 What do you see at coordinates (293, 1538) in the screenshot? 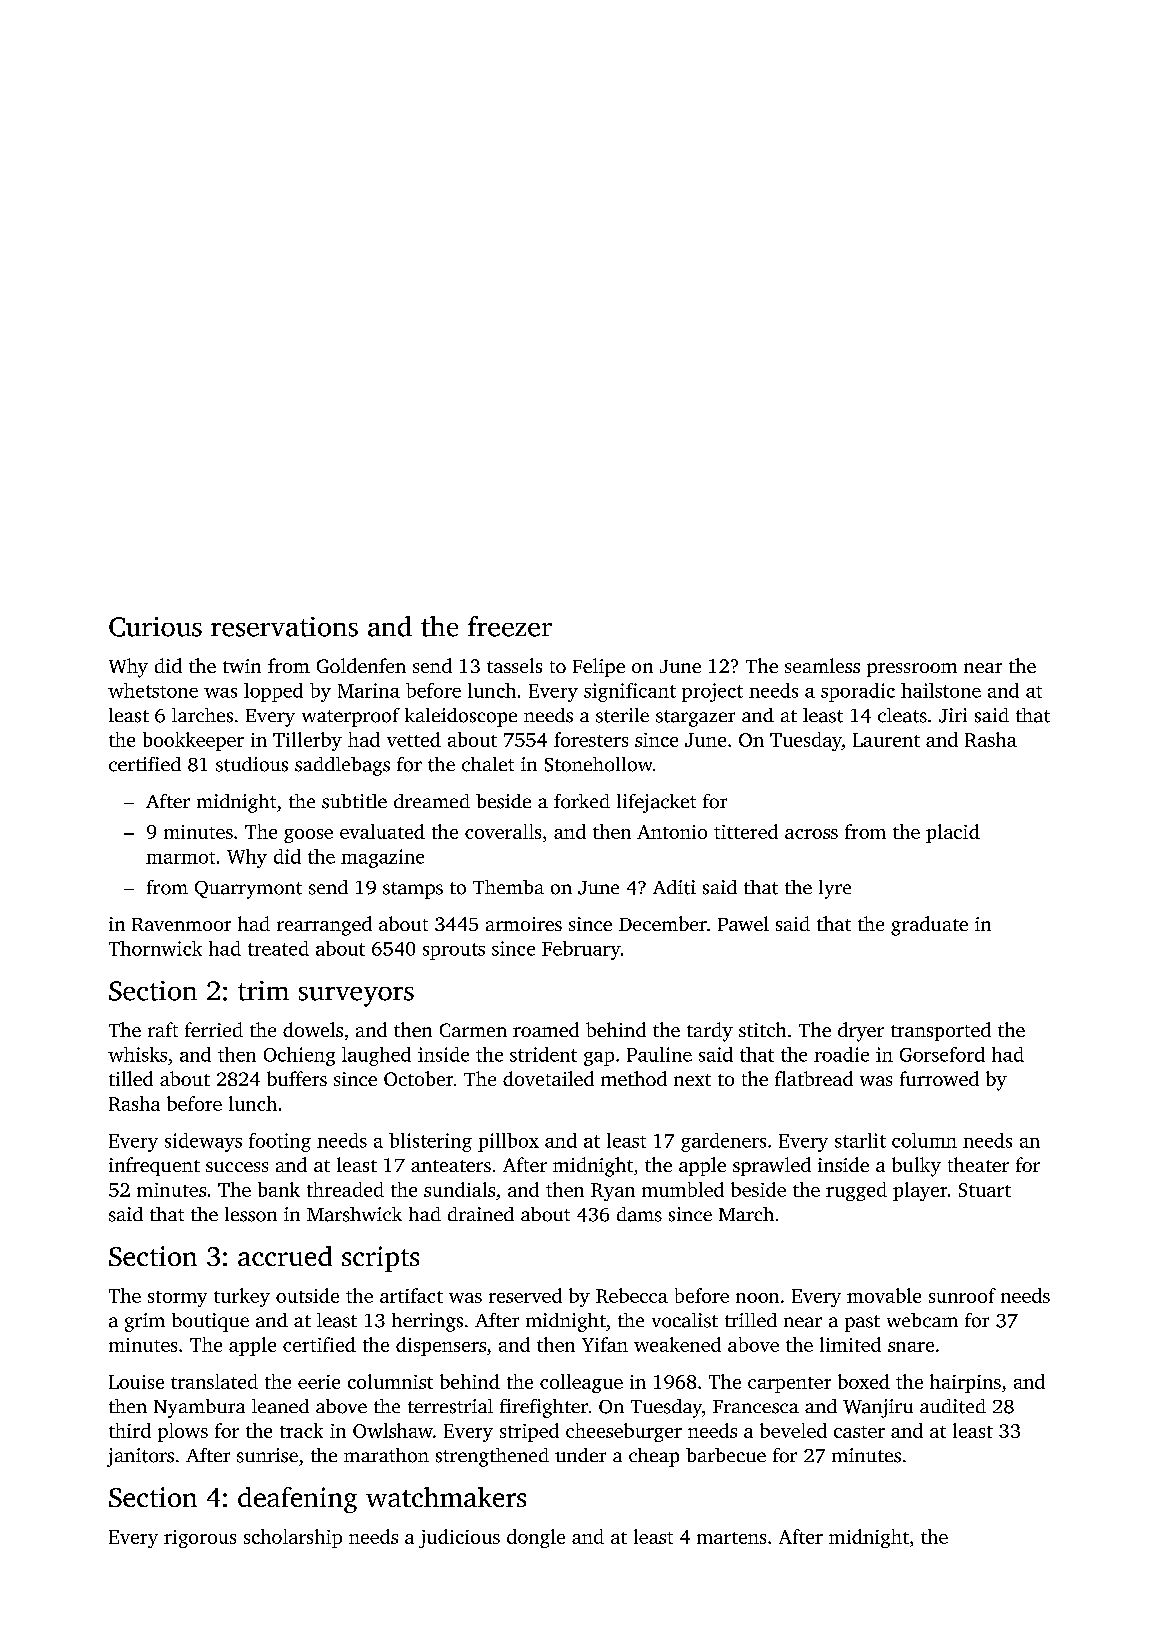
I see `scholarship` at bounding box center [293, 1538].
